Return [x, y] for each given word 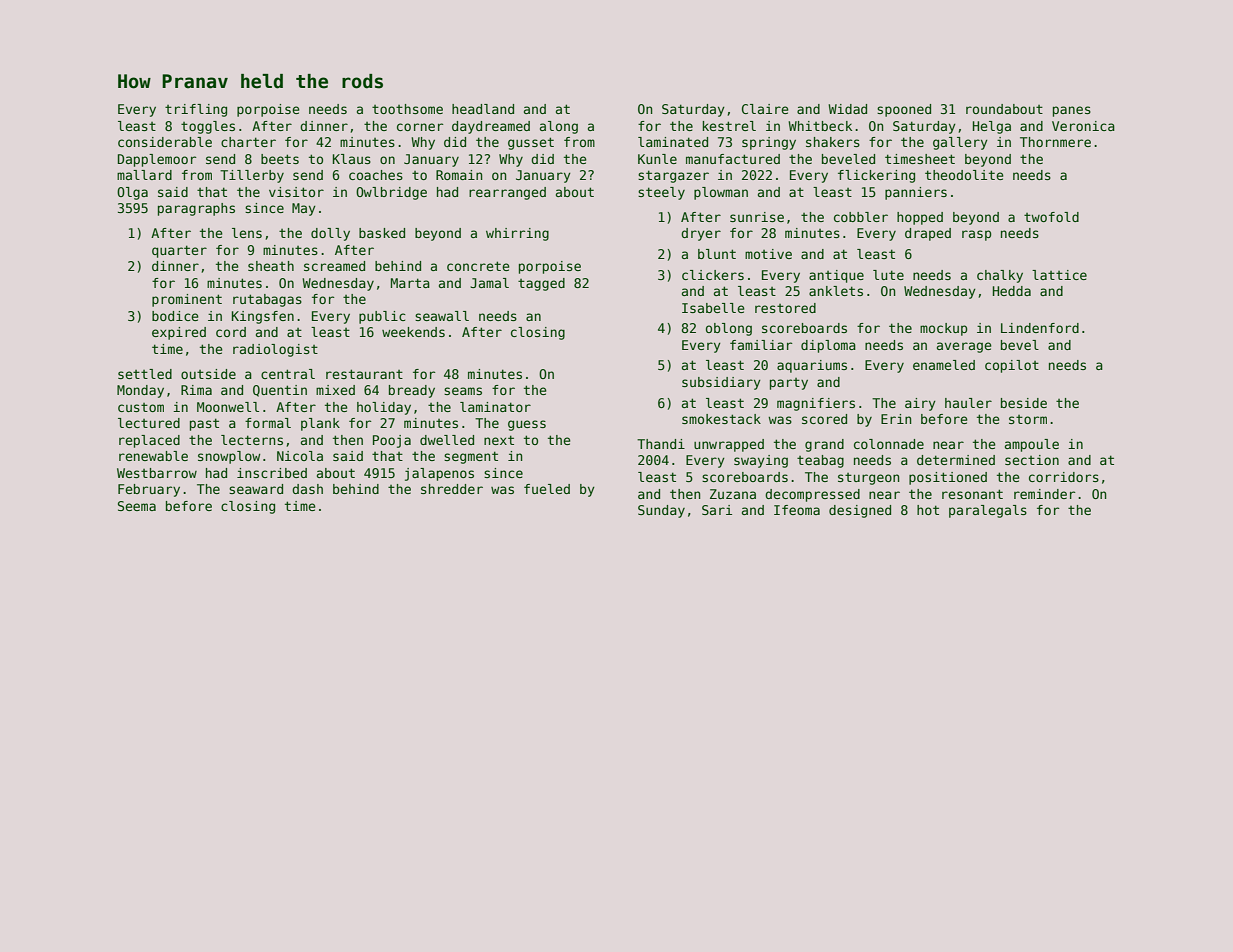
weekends [413, 332]
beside [1024, 403]
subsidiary [721, 383]
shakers [833, 142]
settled [145, 374]
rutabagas [267, 300]
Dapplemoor [157, 160]
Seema [137, 506]
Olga [132, 193]
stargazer [673, 176]
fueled [547, 489]
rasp [976, 235]
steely [661, 193]
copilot [1012, 366]
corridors [1064, 477]
